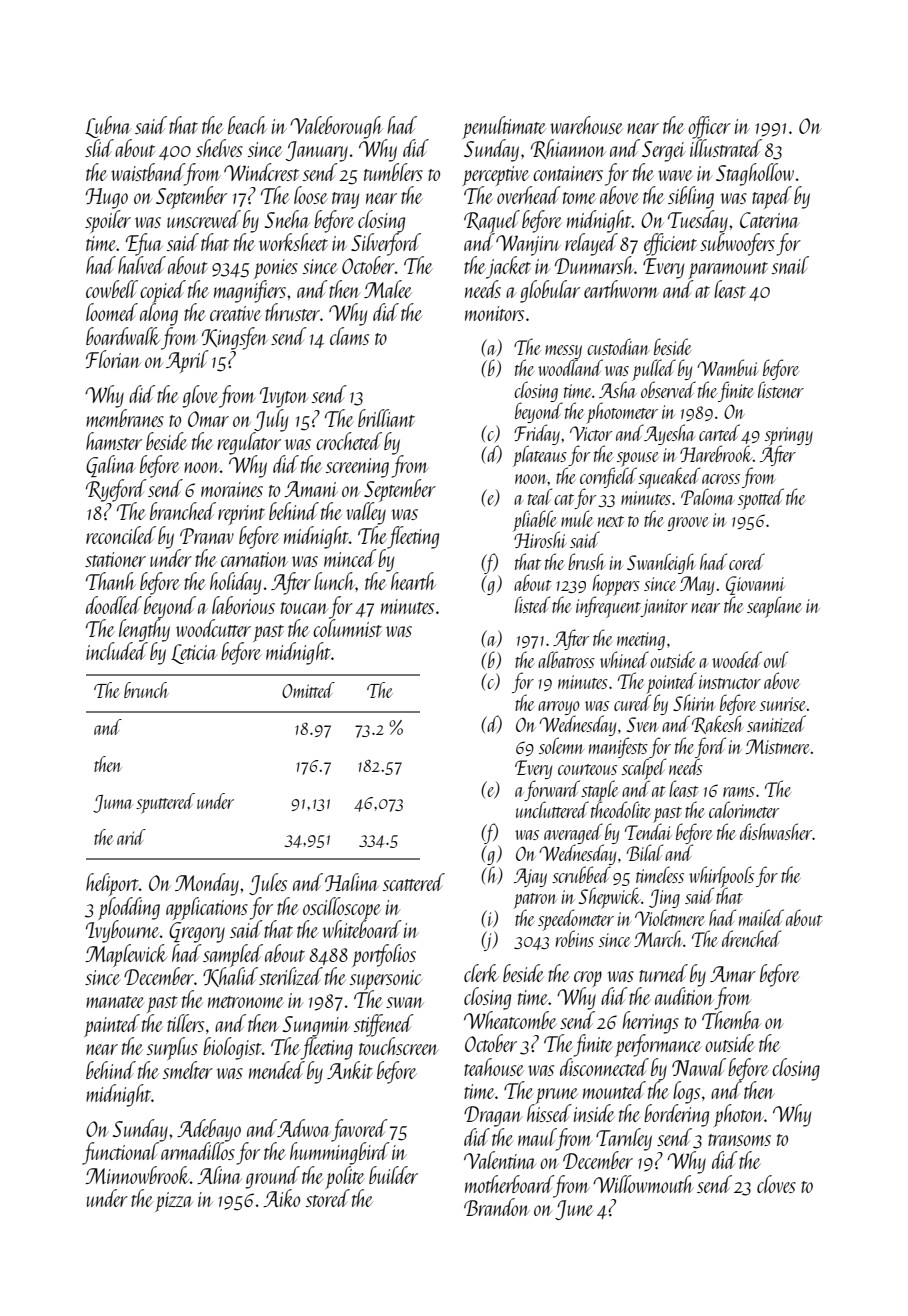  Describe the element at coordinates (778, 746) in the page. I see `Mistmere` at that location.
